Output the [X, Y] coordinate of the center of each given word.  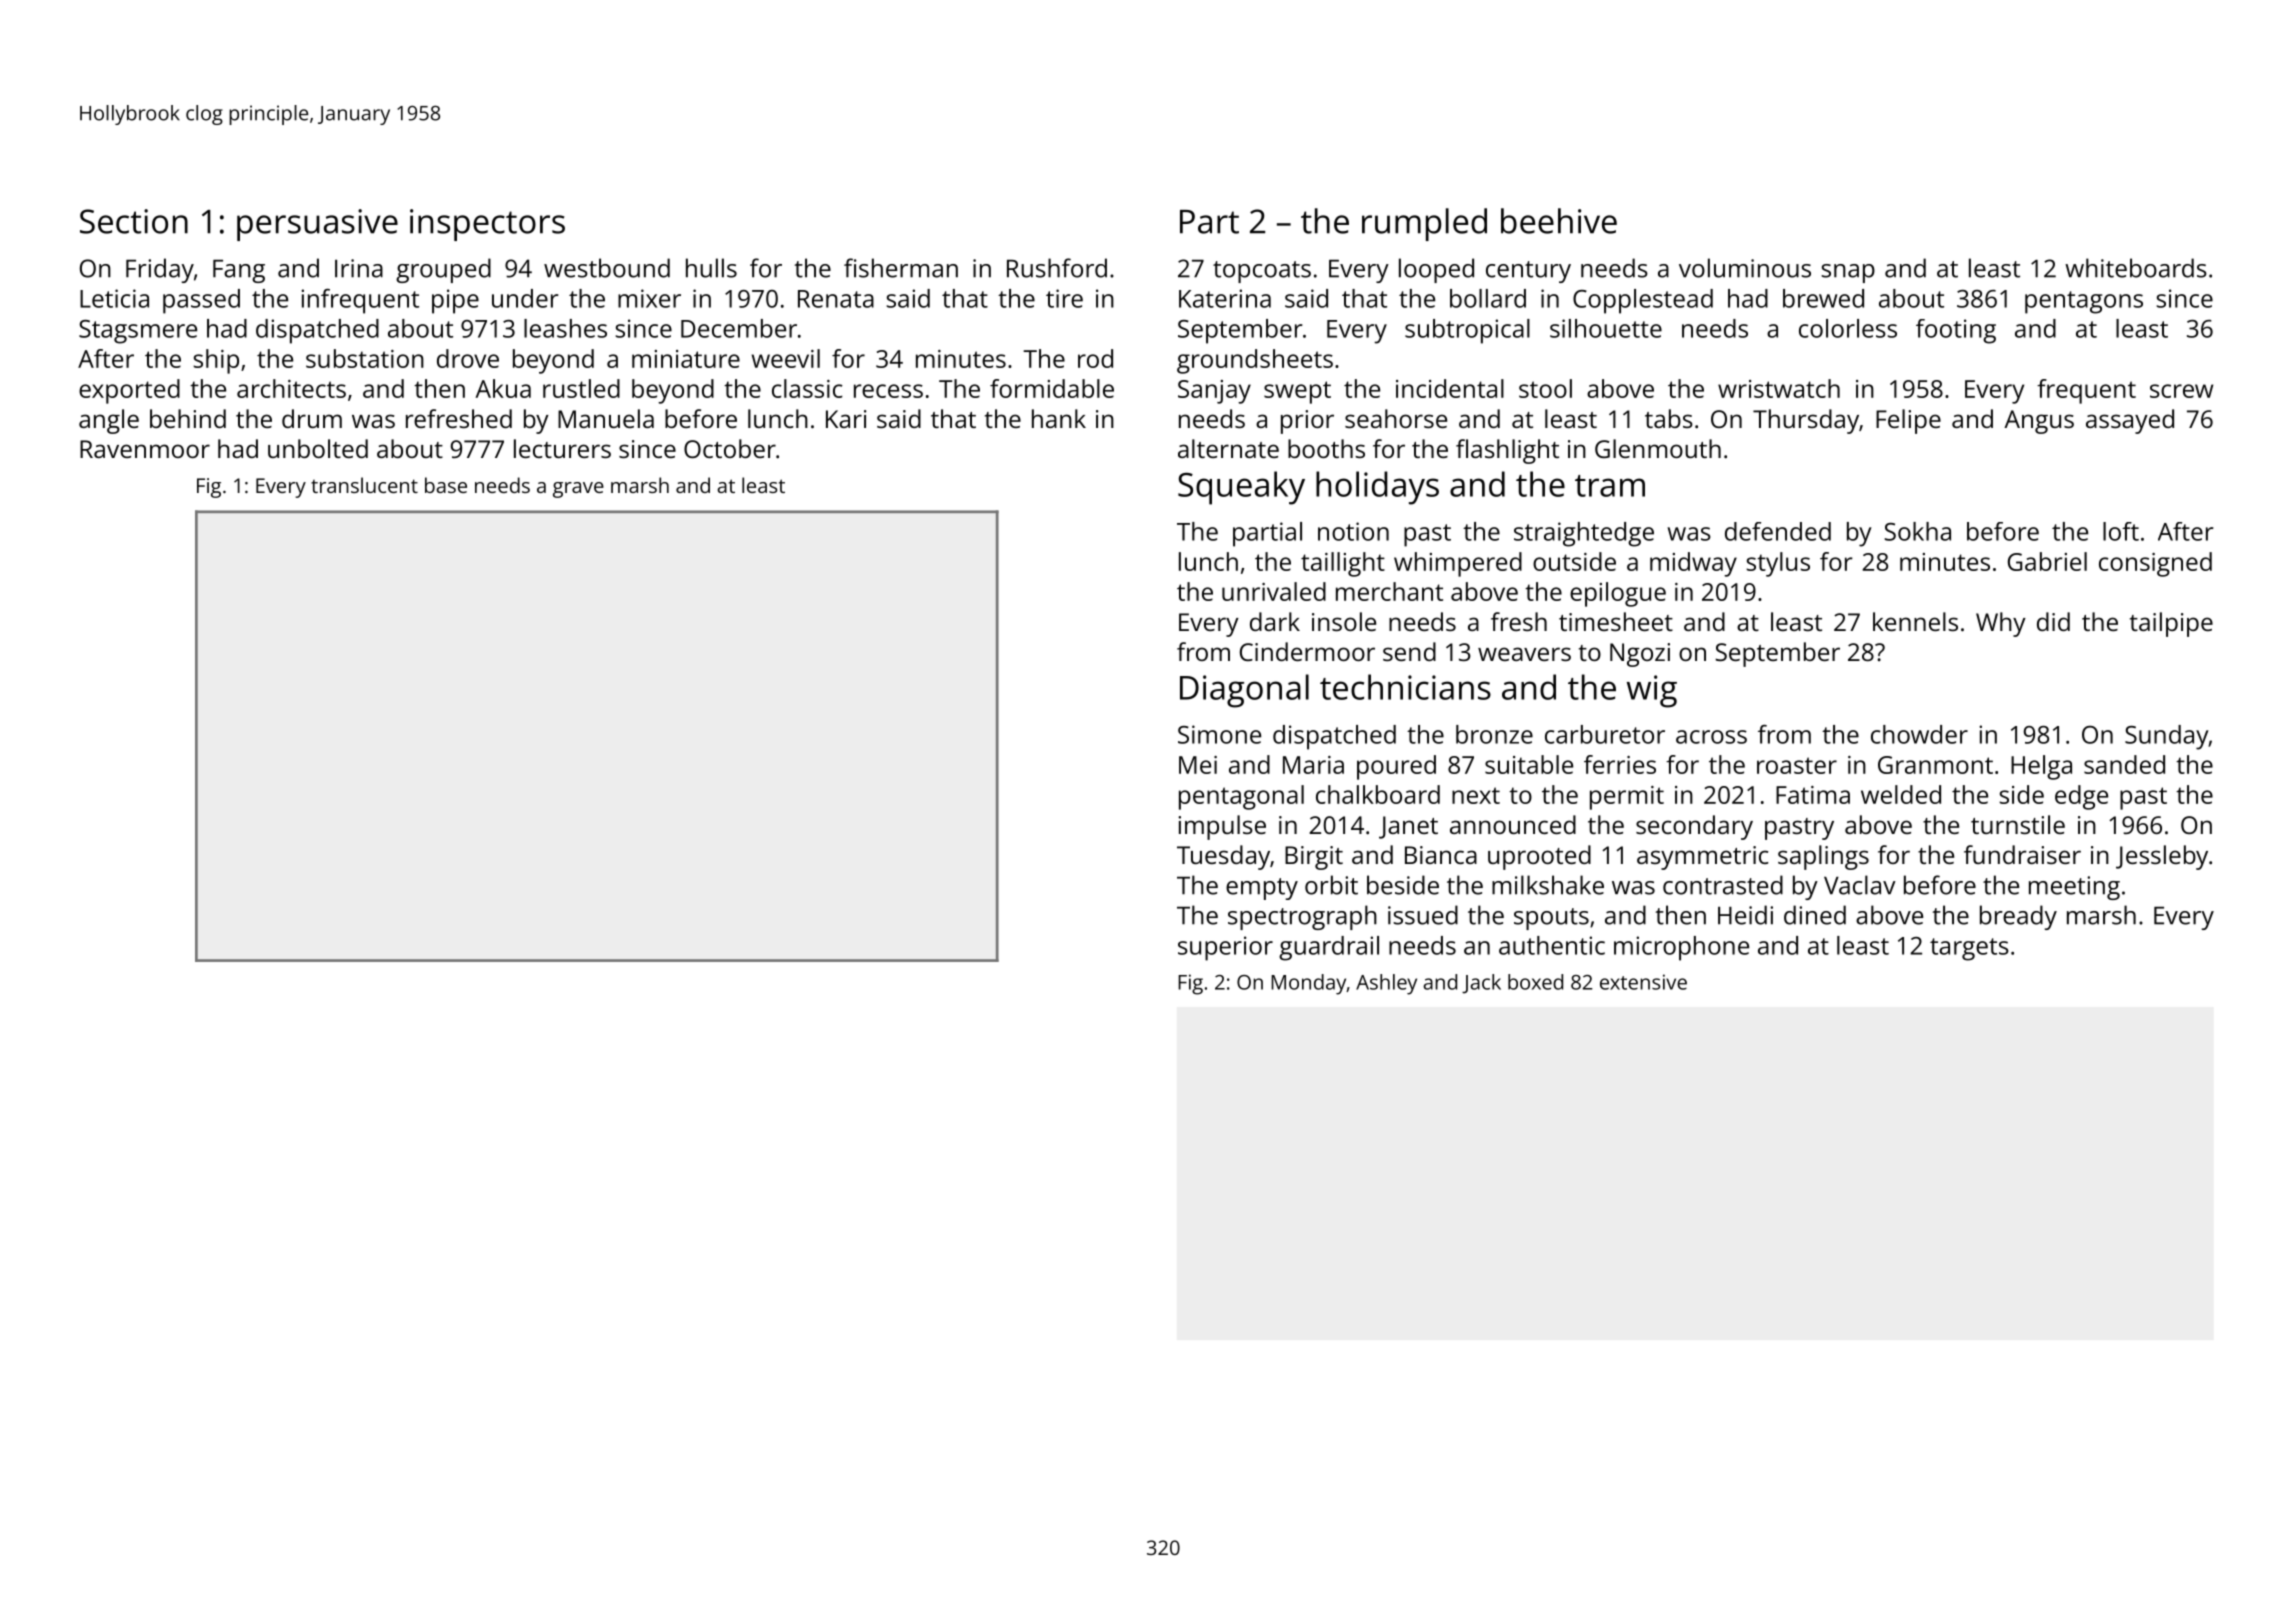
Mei [1198, 765]
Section [134, 221]
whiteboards [2136, 268]
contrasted [1723, 885]
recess [888, 391]
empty [1262, 889]
